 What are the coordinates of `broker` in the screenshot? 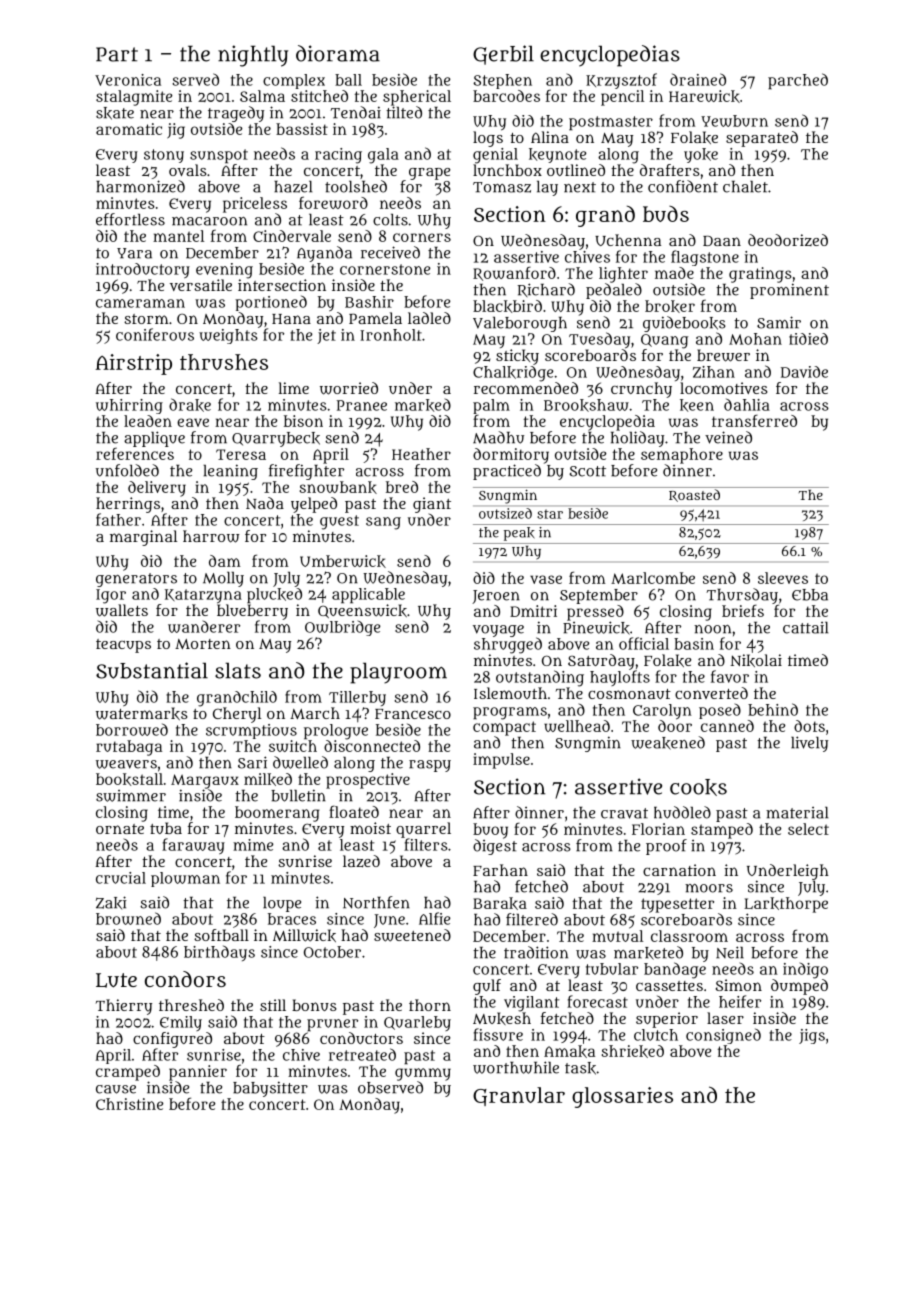 It's located at (670, 306).
